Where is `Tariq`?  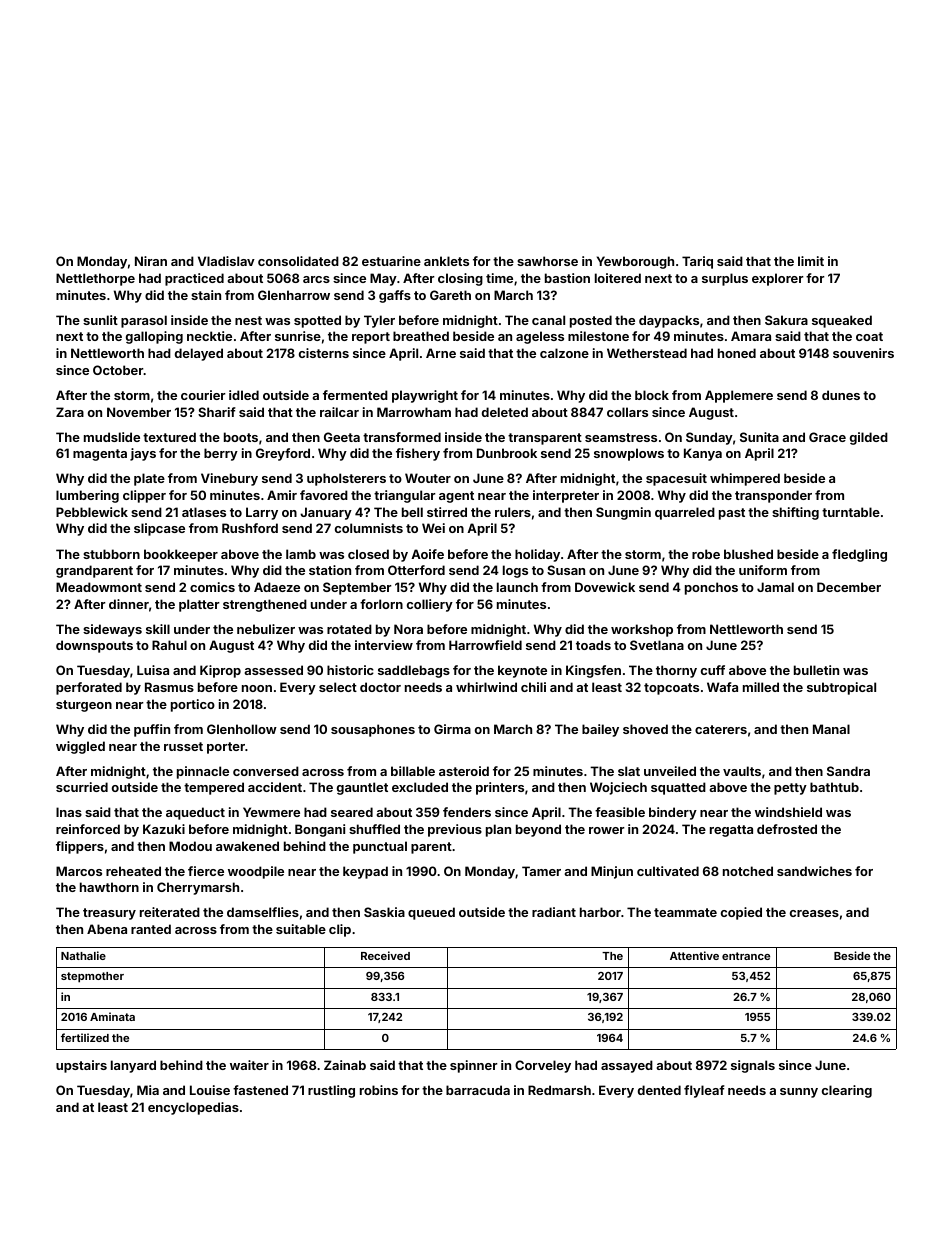
Tariq is located at coordinates (697, 262).
